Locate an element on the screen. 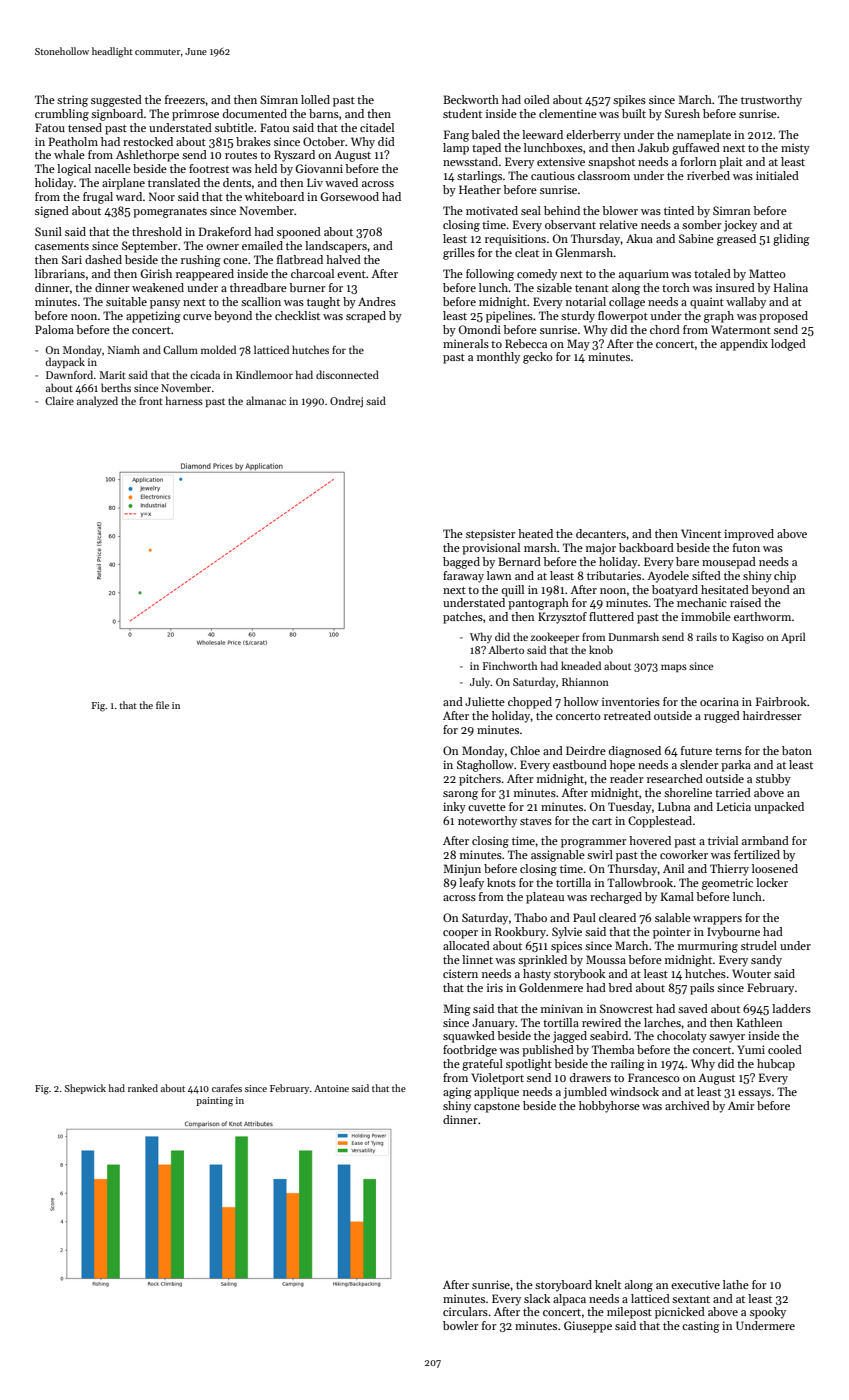  suggested is located at coordinates (116, 101).
